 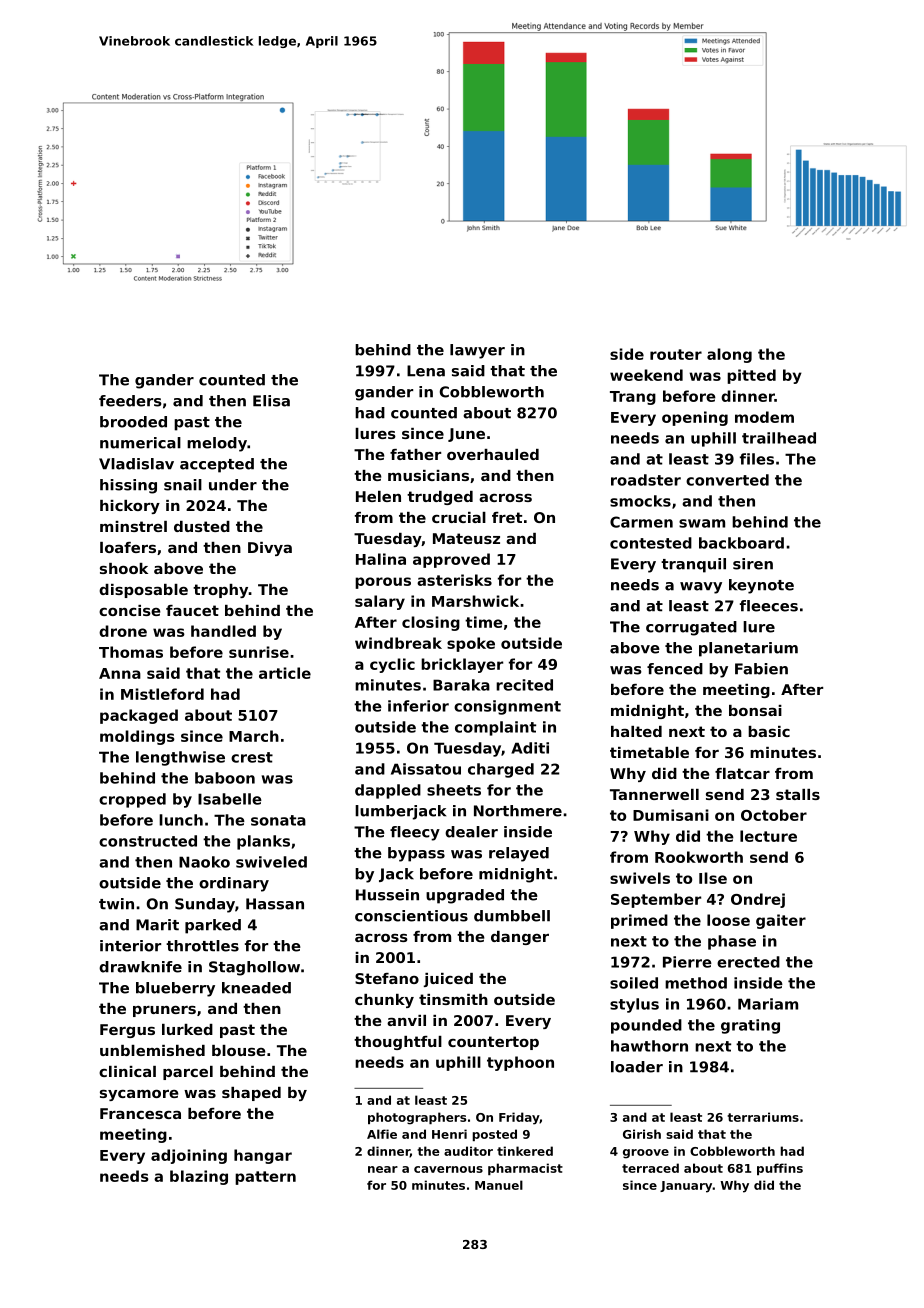 What do you see at coordinates (127, 1071) in the document?
I see `clinical` at bounding box center [127, 1071].
